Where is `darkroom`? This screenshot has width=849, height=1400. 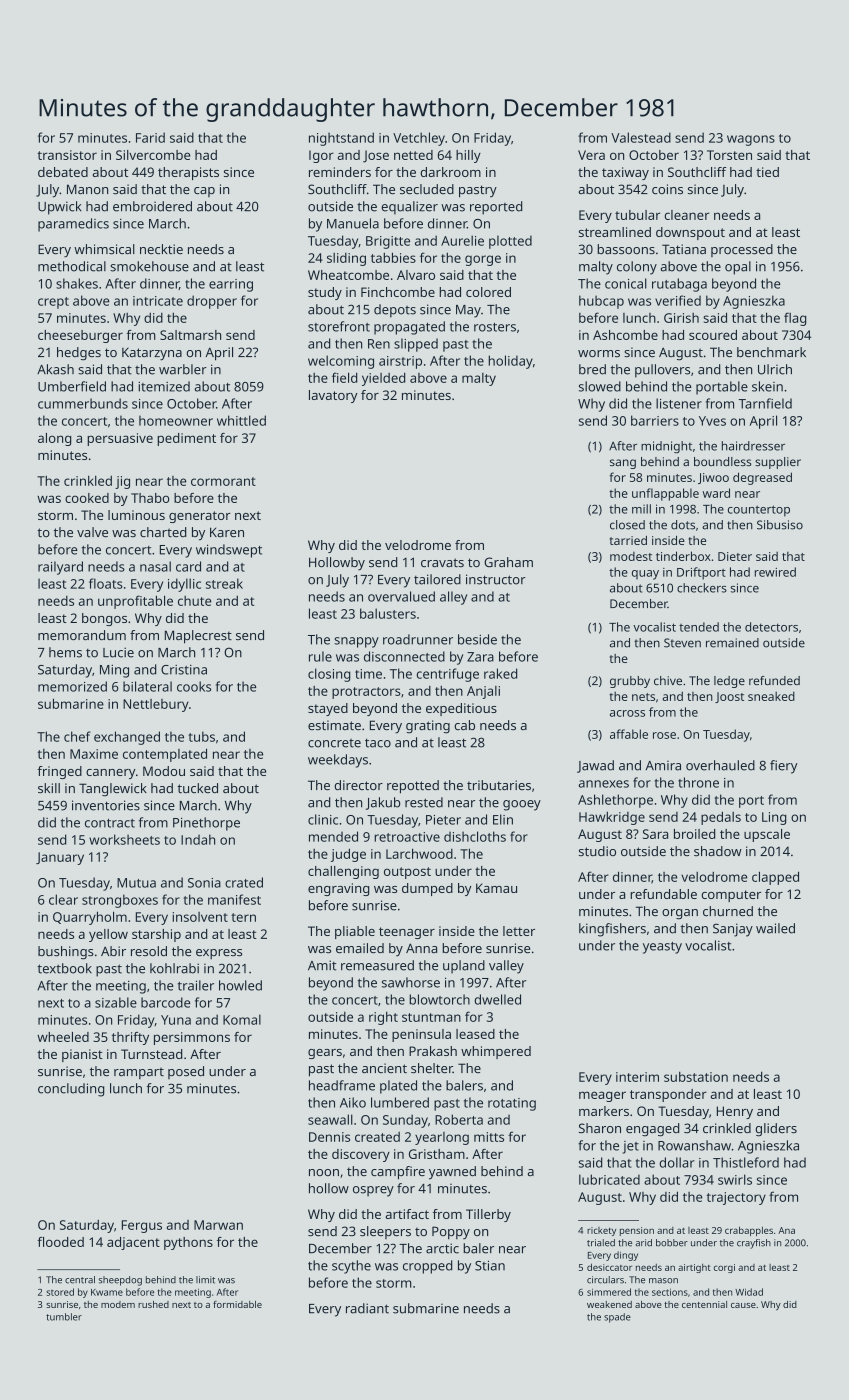
darkroom is located at coordinates (450, 172).
